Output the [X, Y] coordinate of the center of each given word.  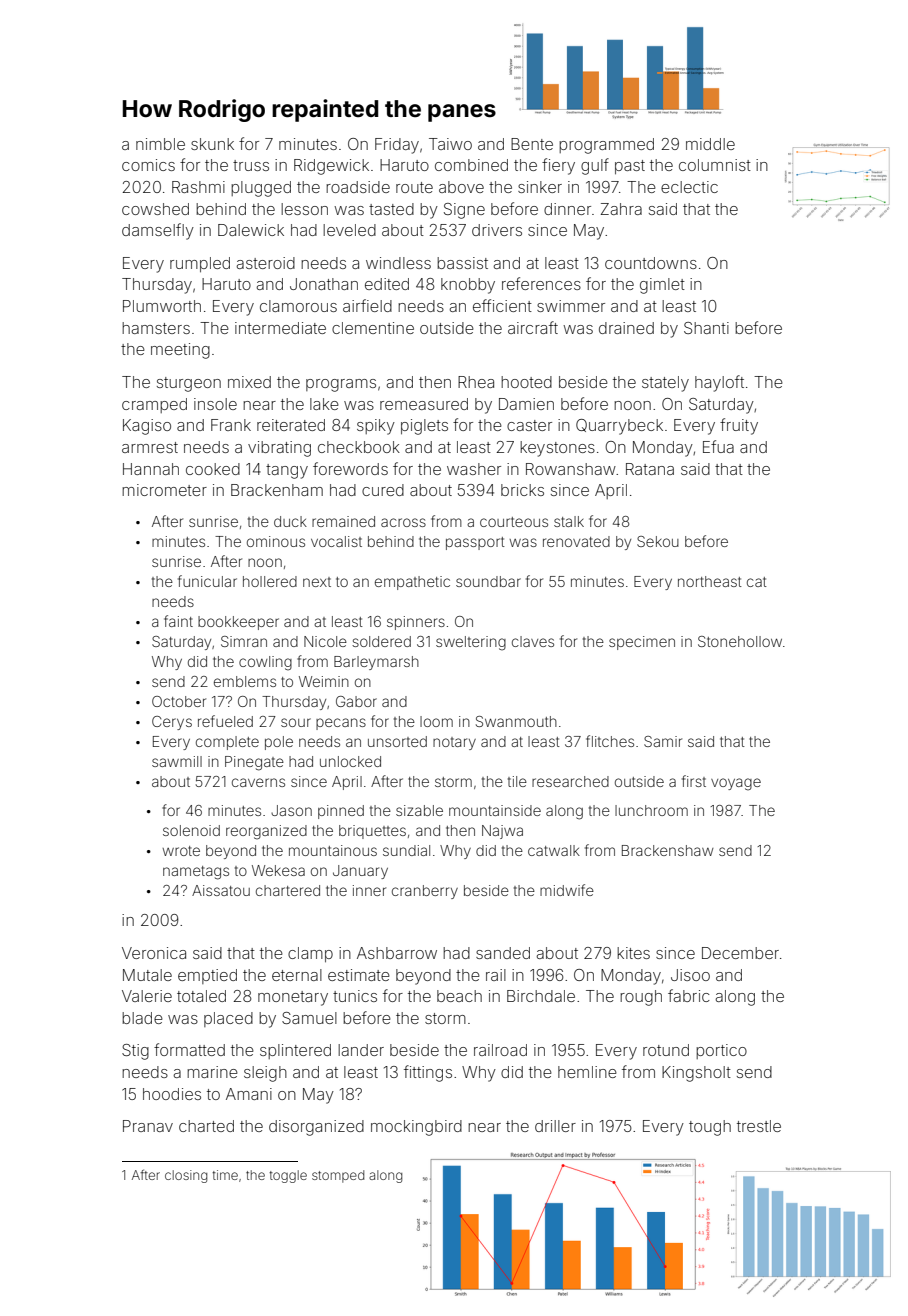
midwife [567, 890]
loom [436, 721]
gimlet [662, 286]
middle [710, 144]
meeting [180, 351]
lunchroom [651, 810]
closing [186, 1176]
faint [178, 621]
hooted [526, 382]
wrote [181, 851]
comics [148, 165]
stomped [338, 1176]
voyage [736, 784]
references [541, 283]
